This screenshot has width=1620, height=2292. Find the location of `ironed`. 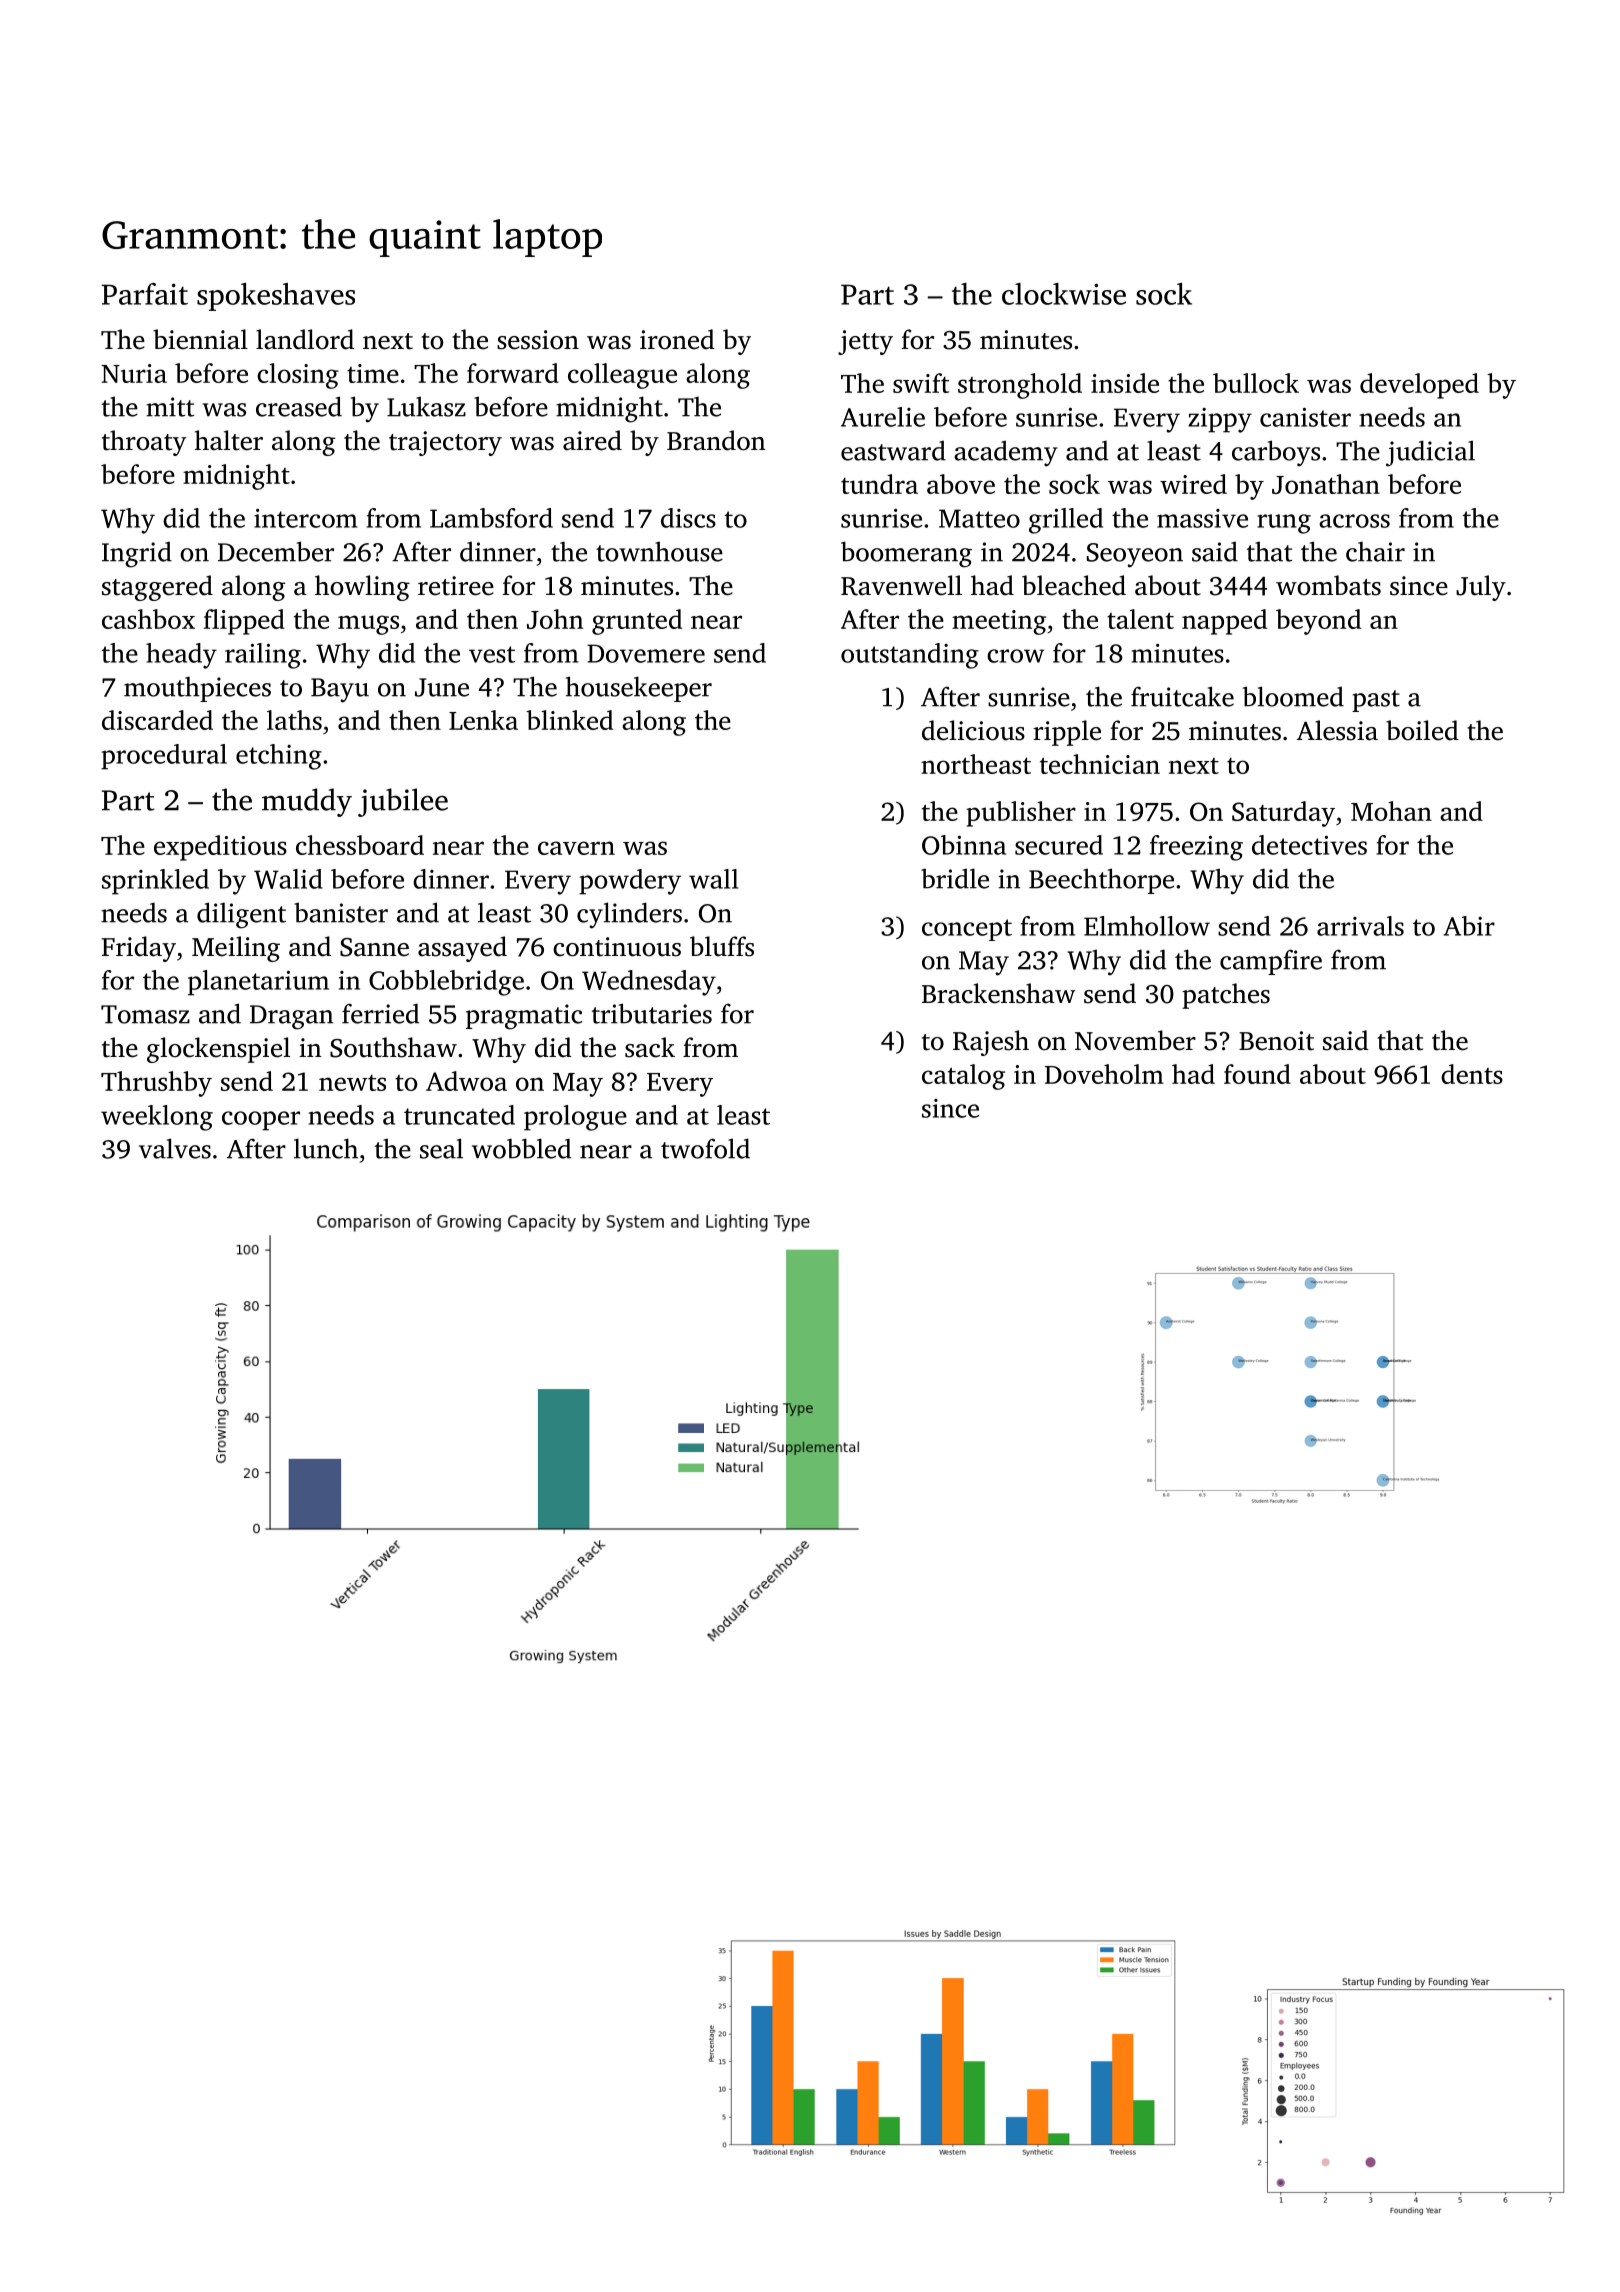

ironed is located at coordinates (677, 339).
